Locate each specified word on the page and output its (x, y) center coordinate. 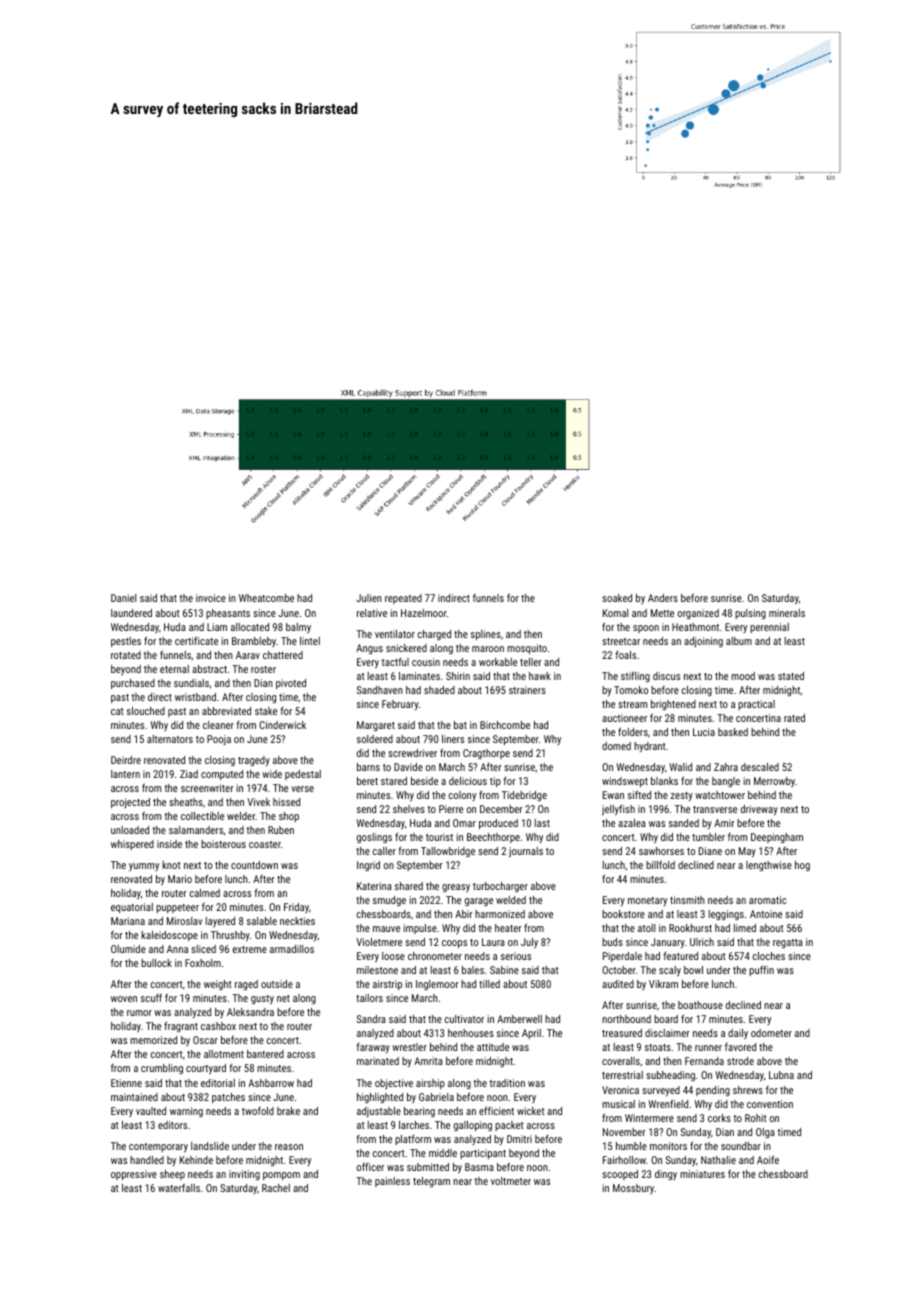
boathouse (700, 1005)
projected (130, 803)
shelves (409, 809)
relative (372, 613)
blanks (664, 781)
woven (124, 999)
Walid (681, 767)
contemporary (158, 1148)
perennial (769, 628)
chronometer (435, 956)
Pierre (451, 809)
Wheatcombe (266, 598)
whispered (132, 845)
